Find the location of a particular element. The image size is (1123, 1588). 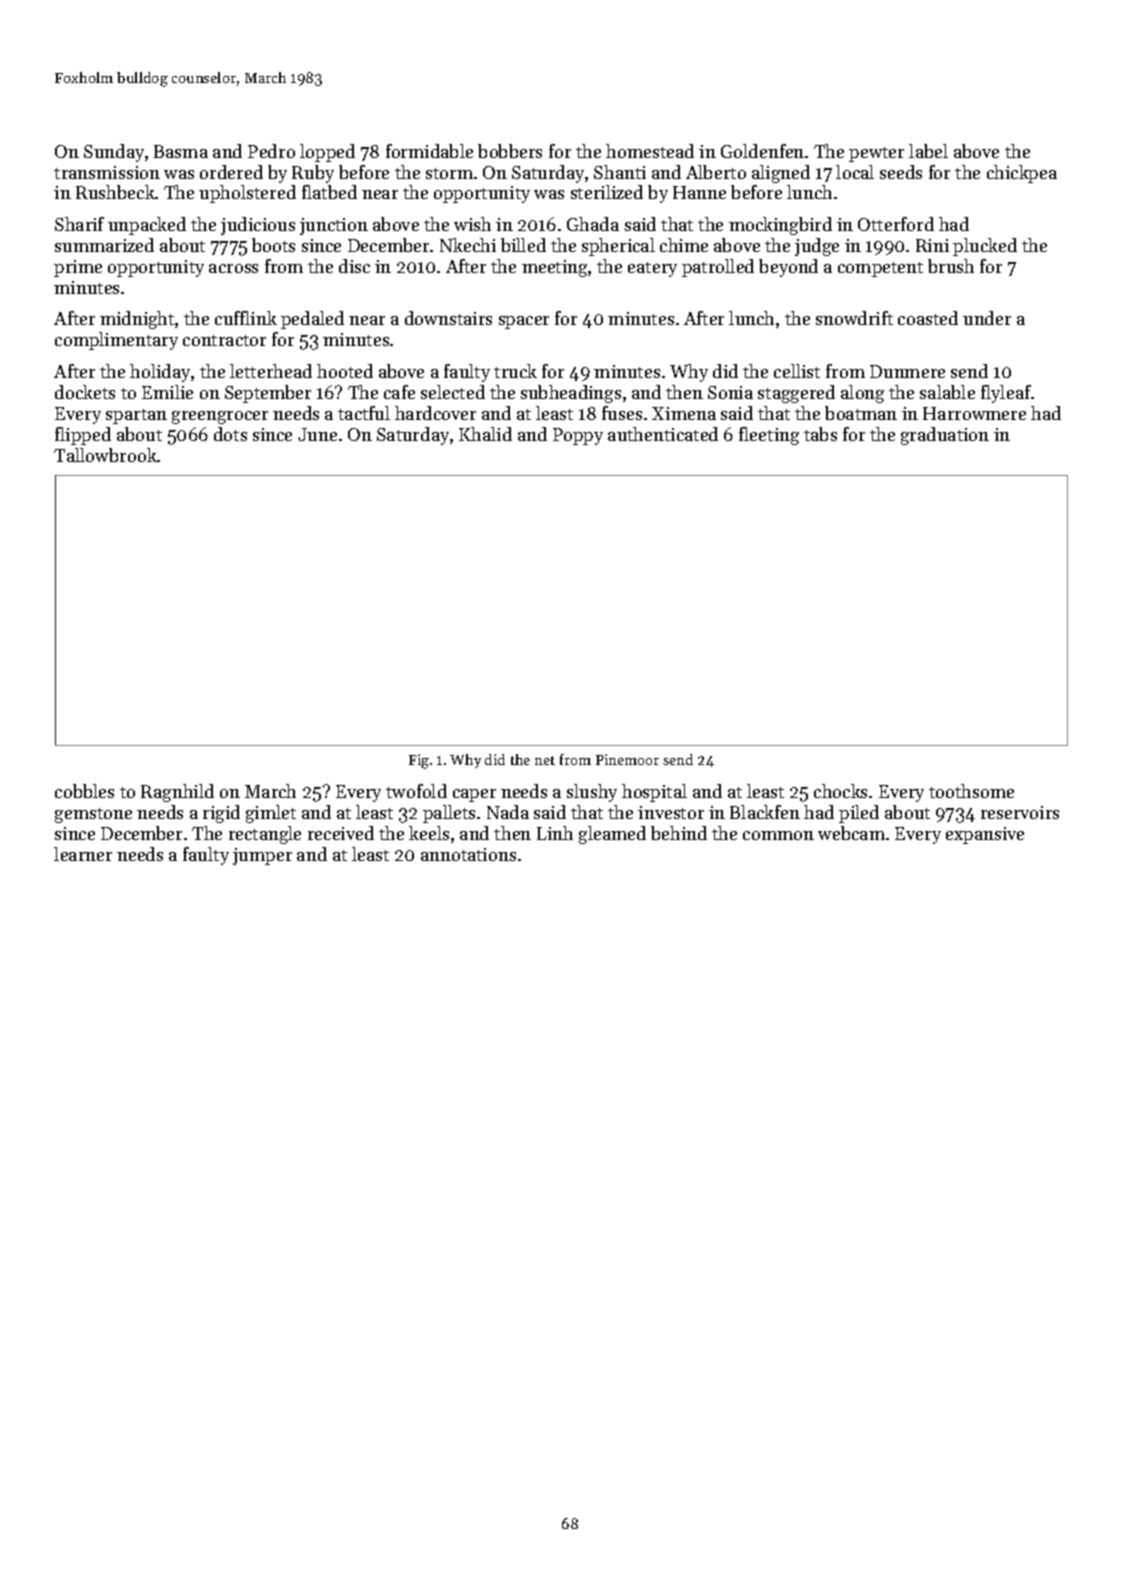

Poppy is located at coordinates (578, 436).
